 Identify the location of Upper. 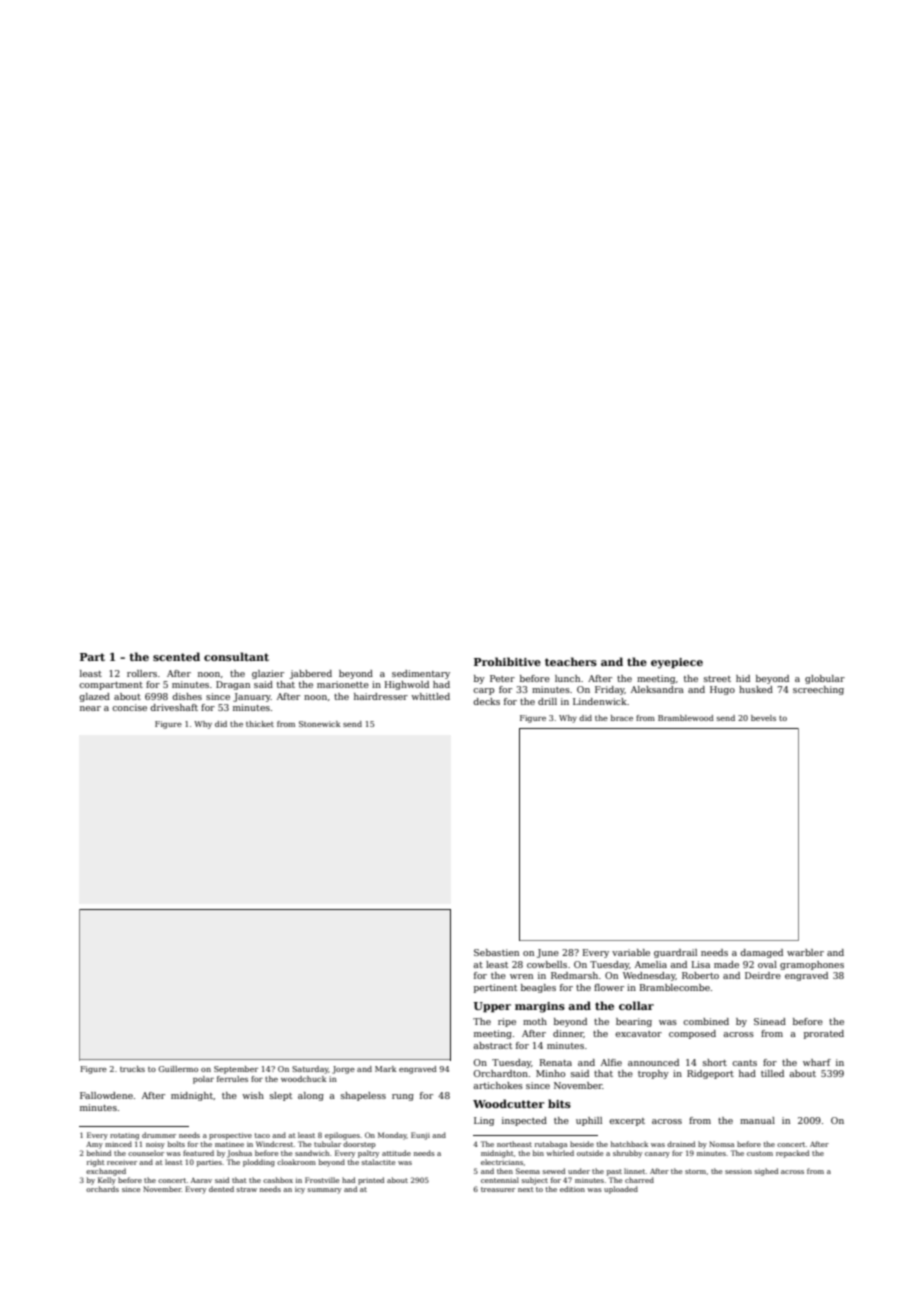
(492, 1007).
